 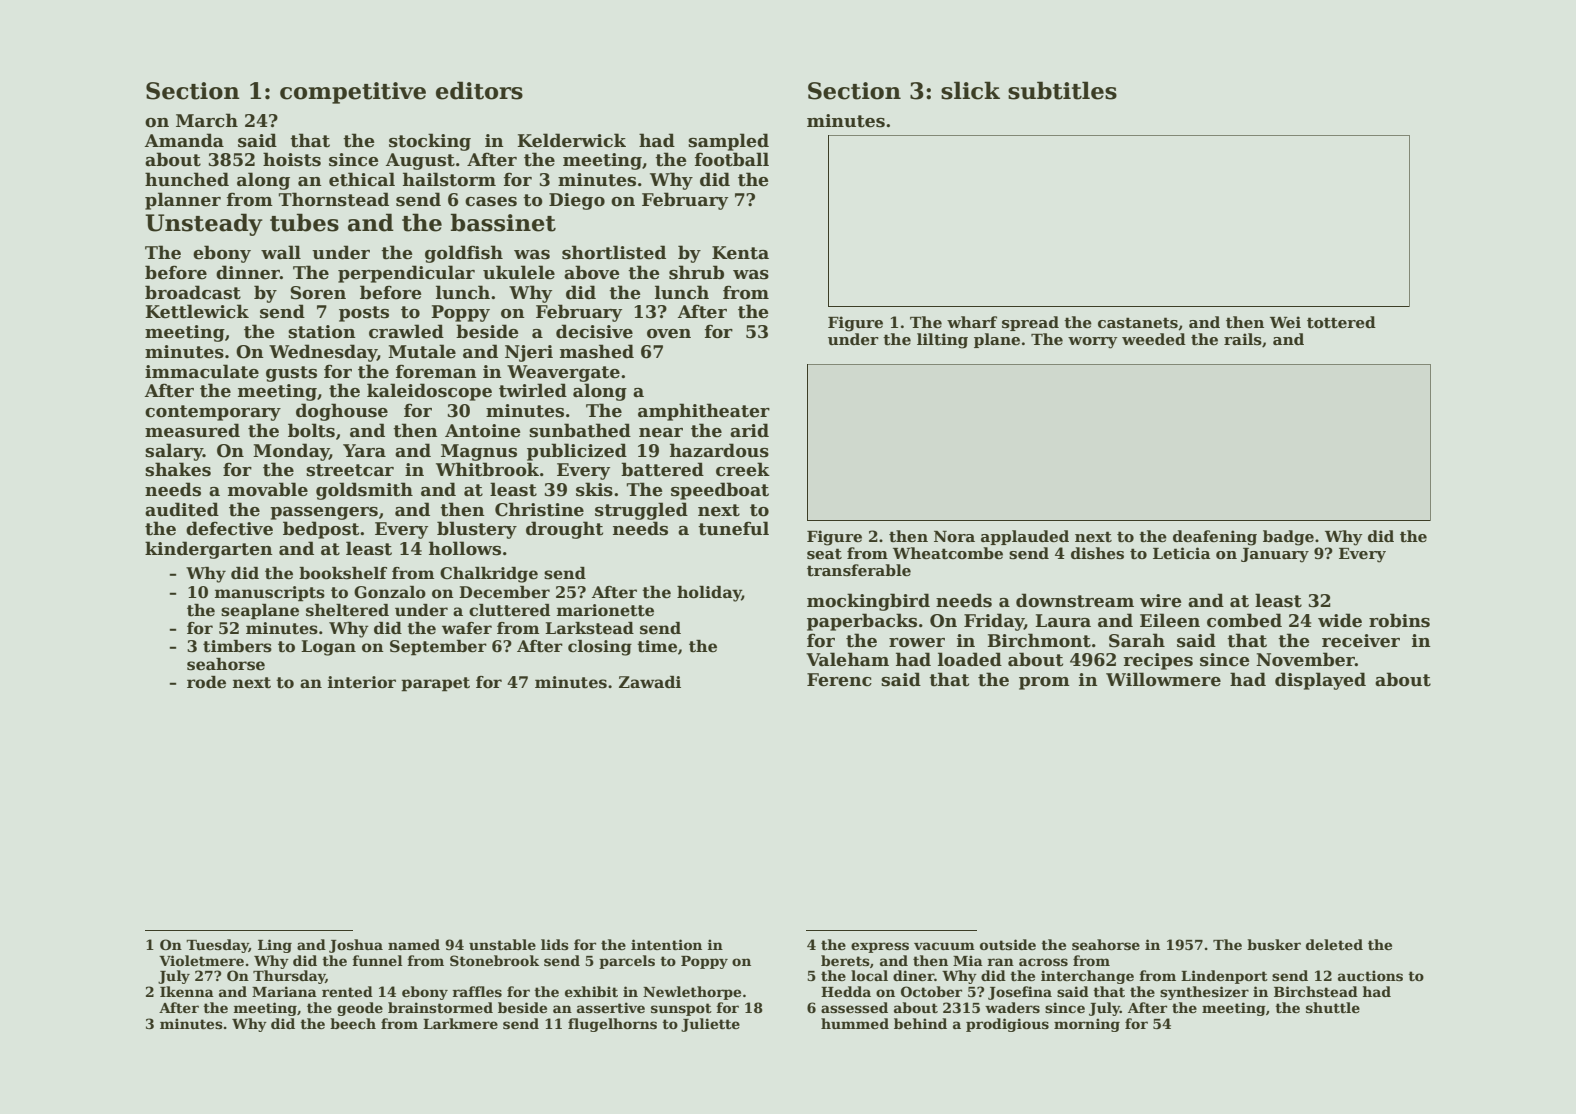 I want to click on Soren, so click(x=318, y=293).
